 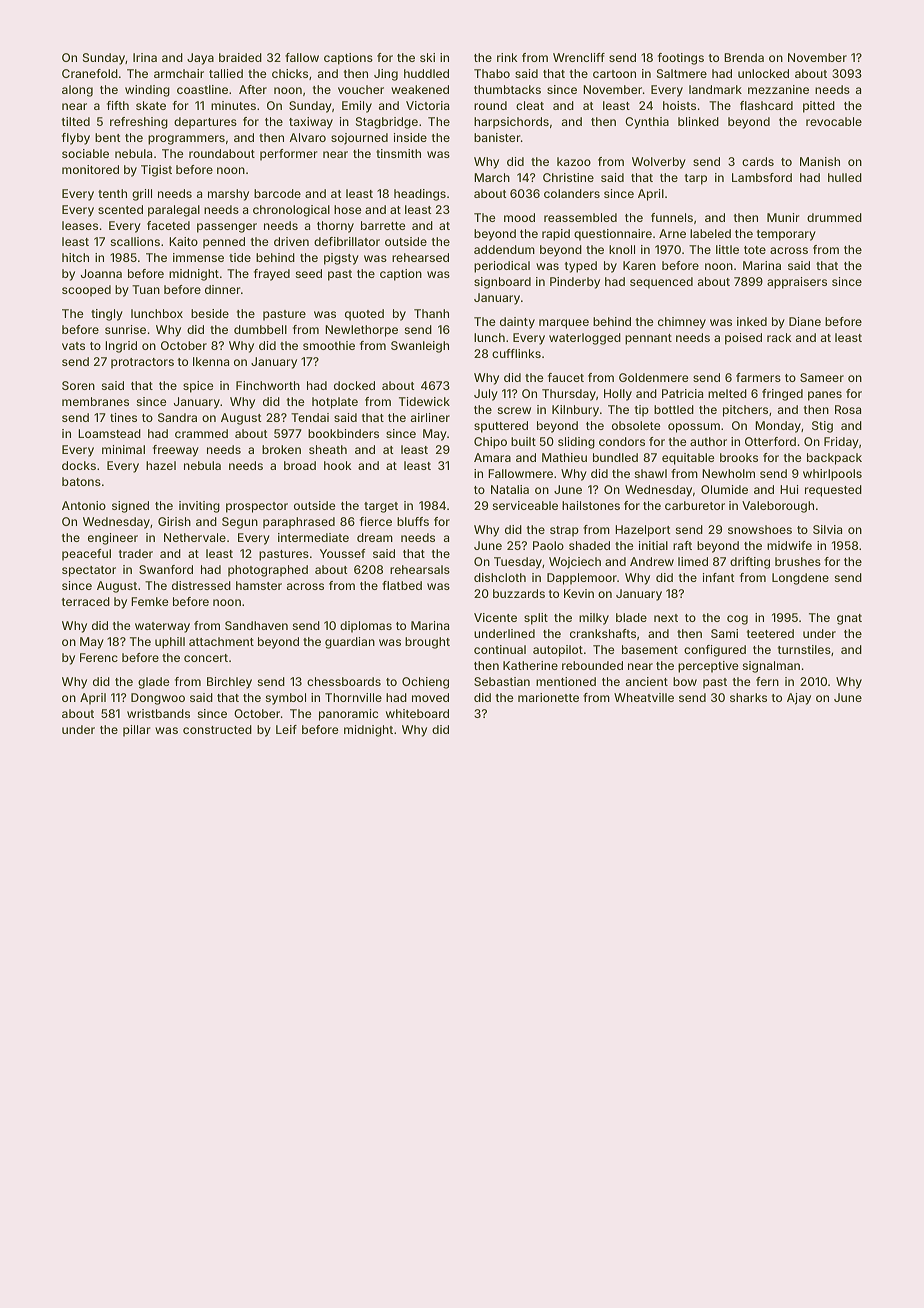 What do you see at coordinates (510, 489) in the screenshot?
I see `Natalia` at bounding box center [510, 489].
